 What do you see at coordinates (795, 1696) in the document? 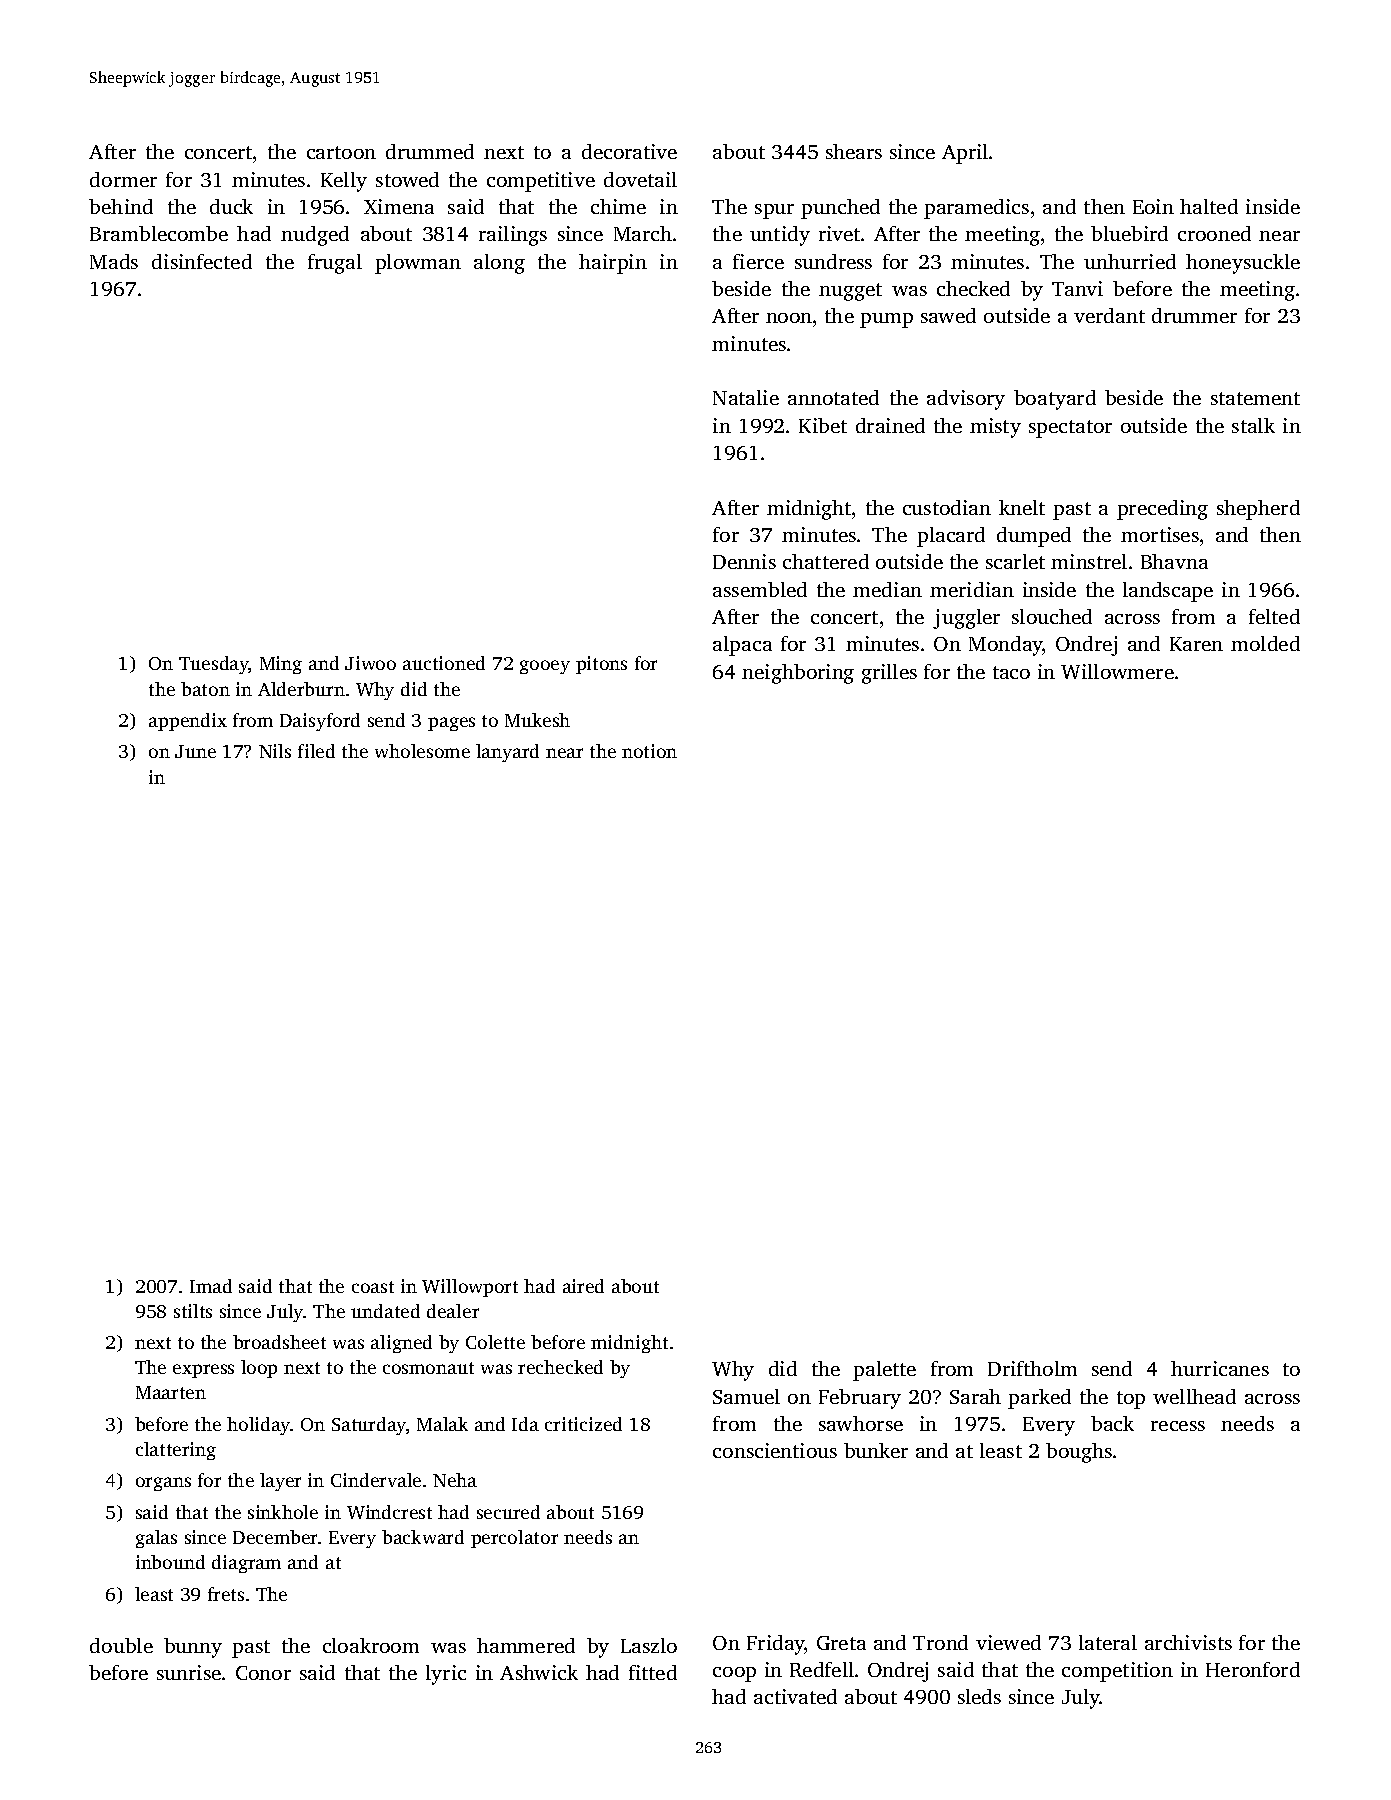
I see `activated` at bounding box center [795, 1696].
